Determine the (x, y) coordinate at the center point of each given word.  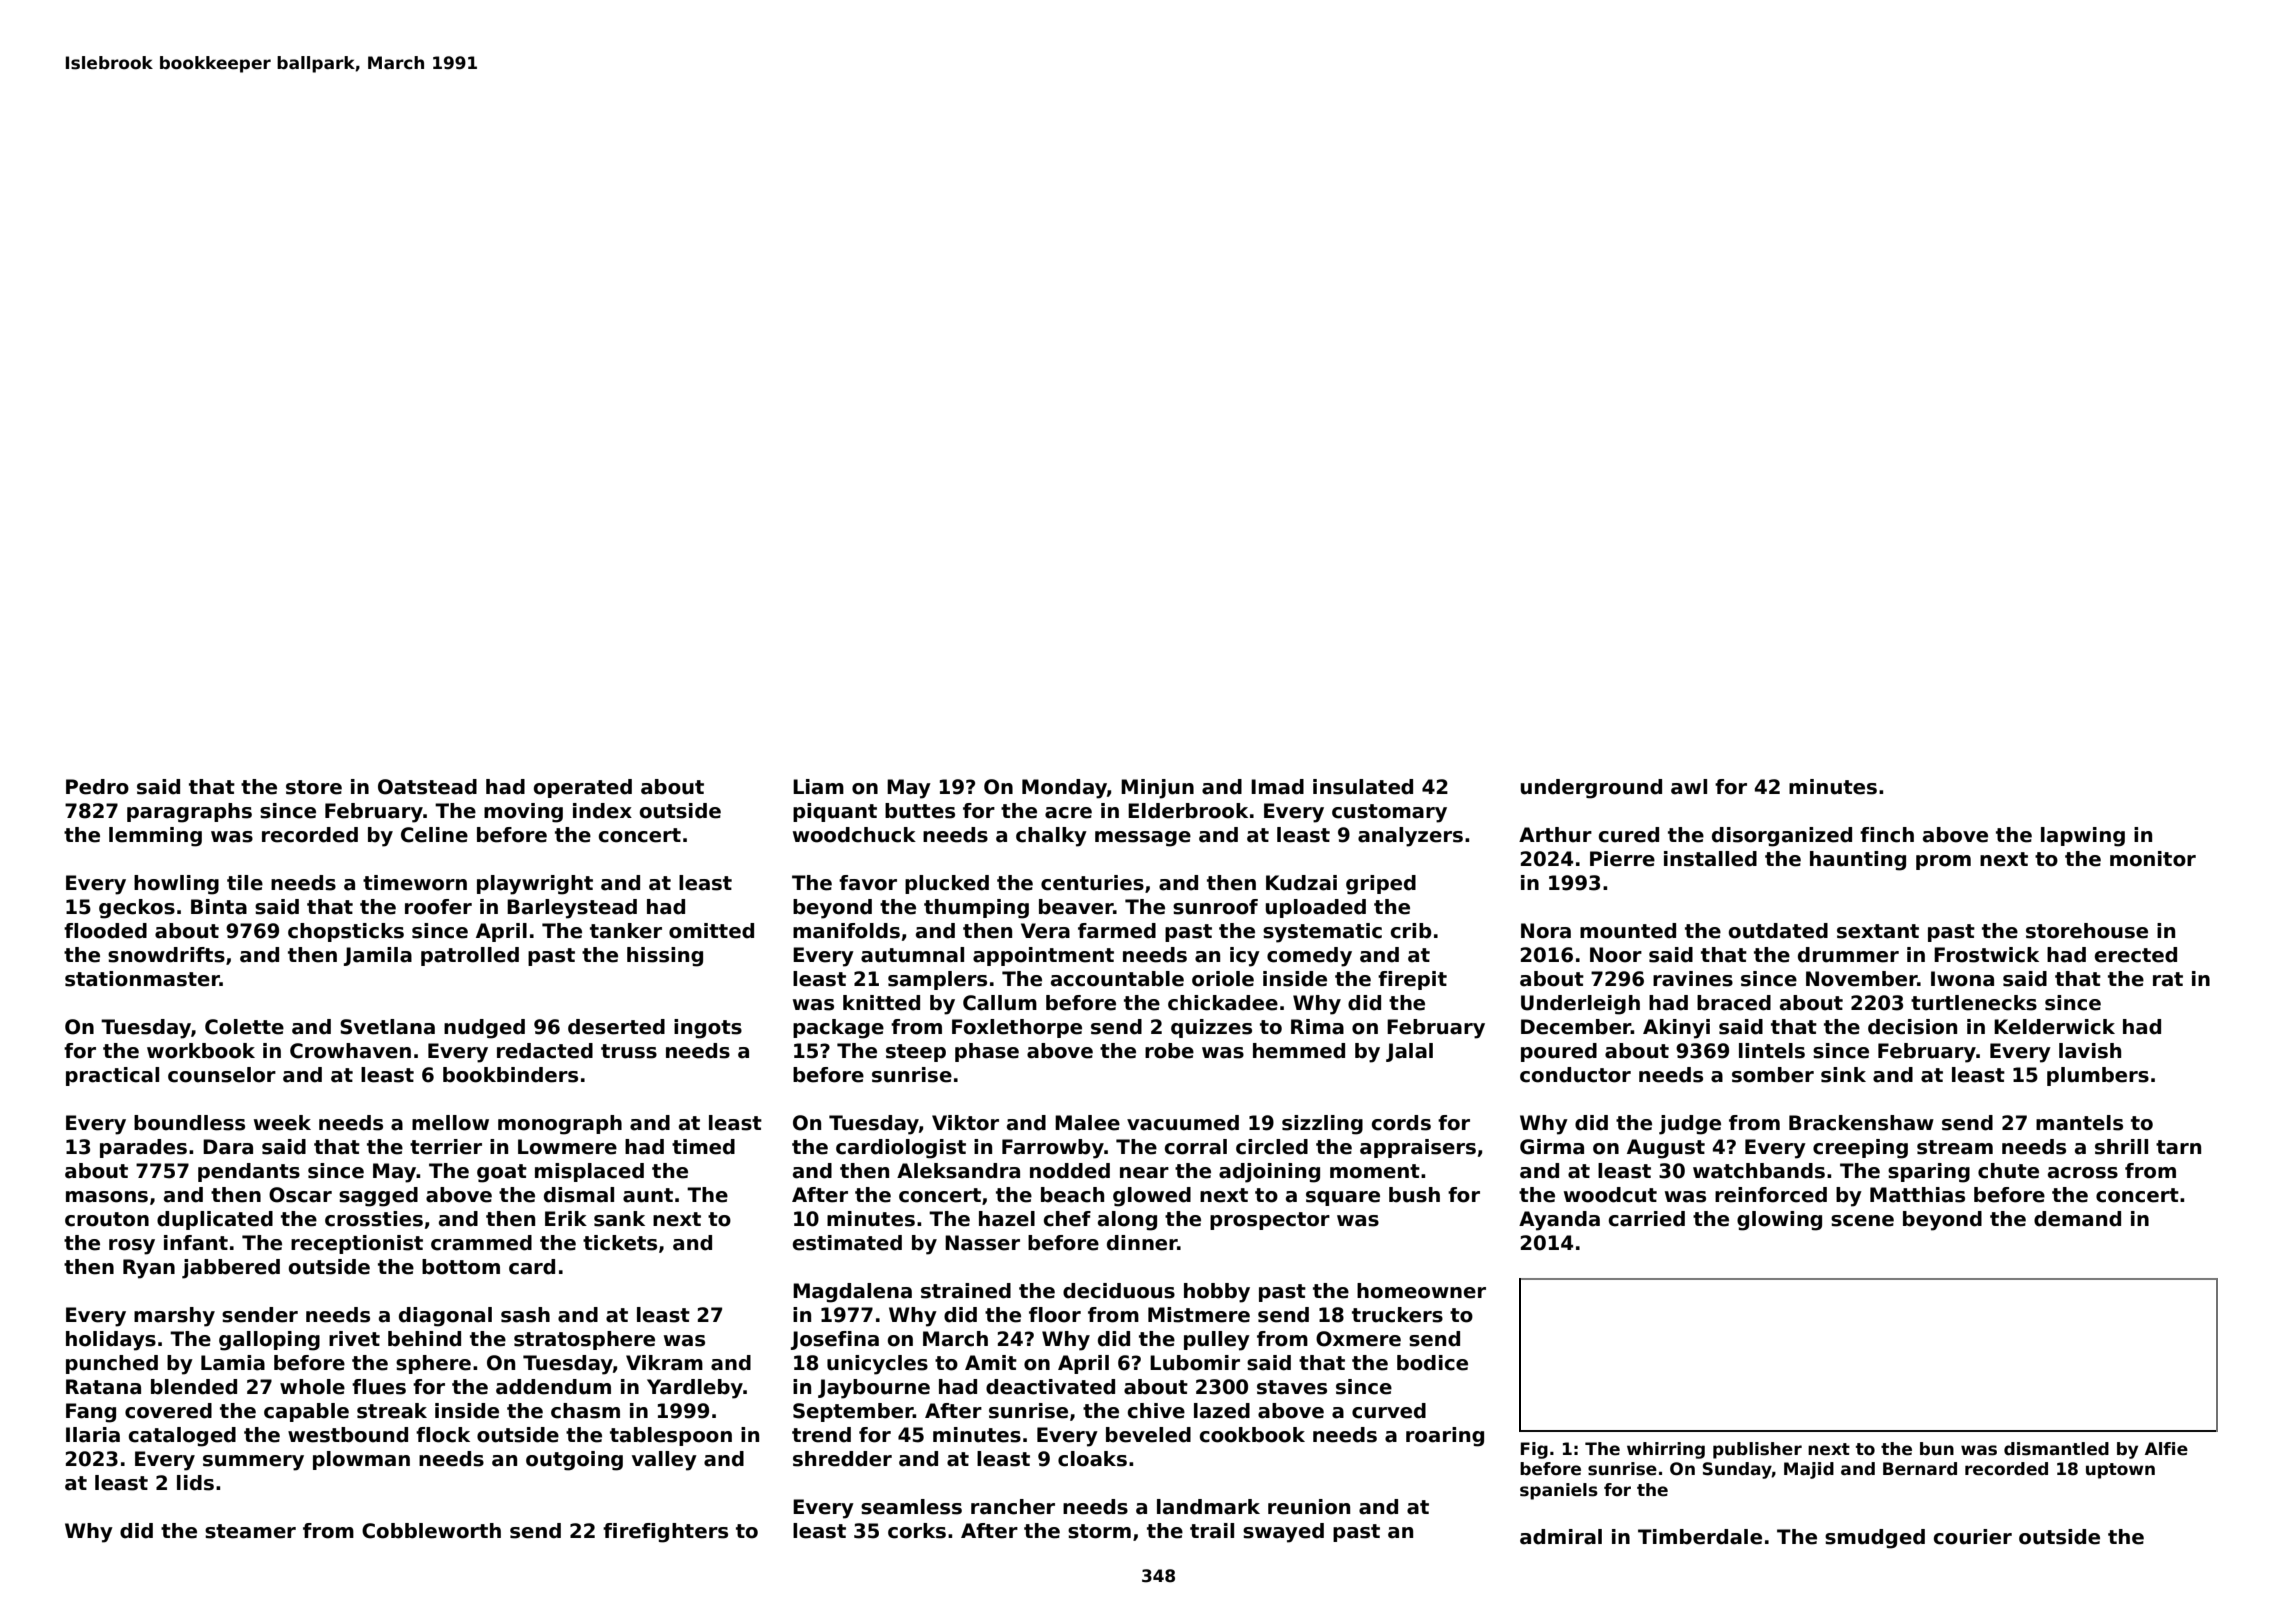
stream (1955, 1147)
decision (1912, 1027)
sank (619, 1219)
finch (1887, 835)
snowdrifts (166, 955)
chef (1067, 1219)
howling (176, 885)
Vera (1045, 931)
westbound (348, 1435)
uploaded (1316, 908)
